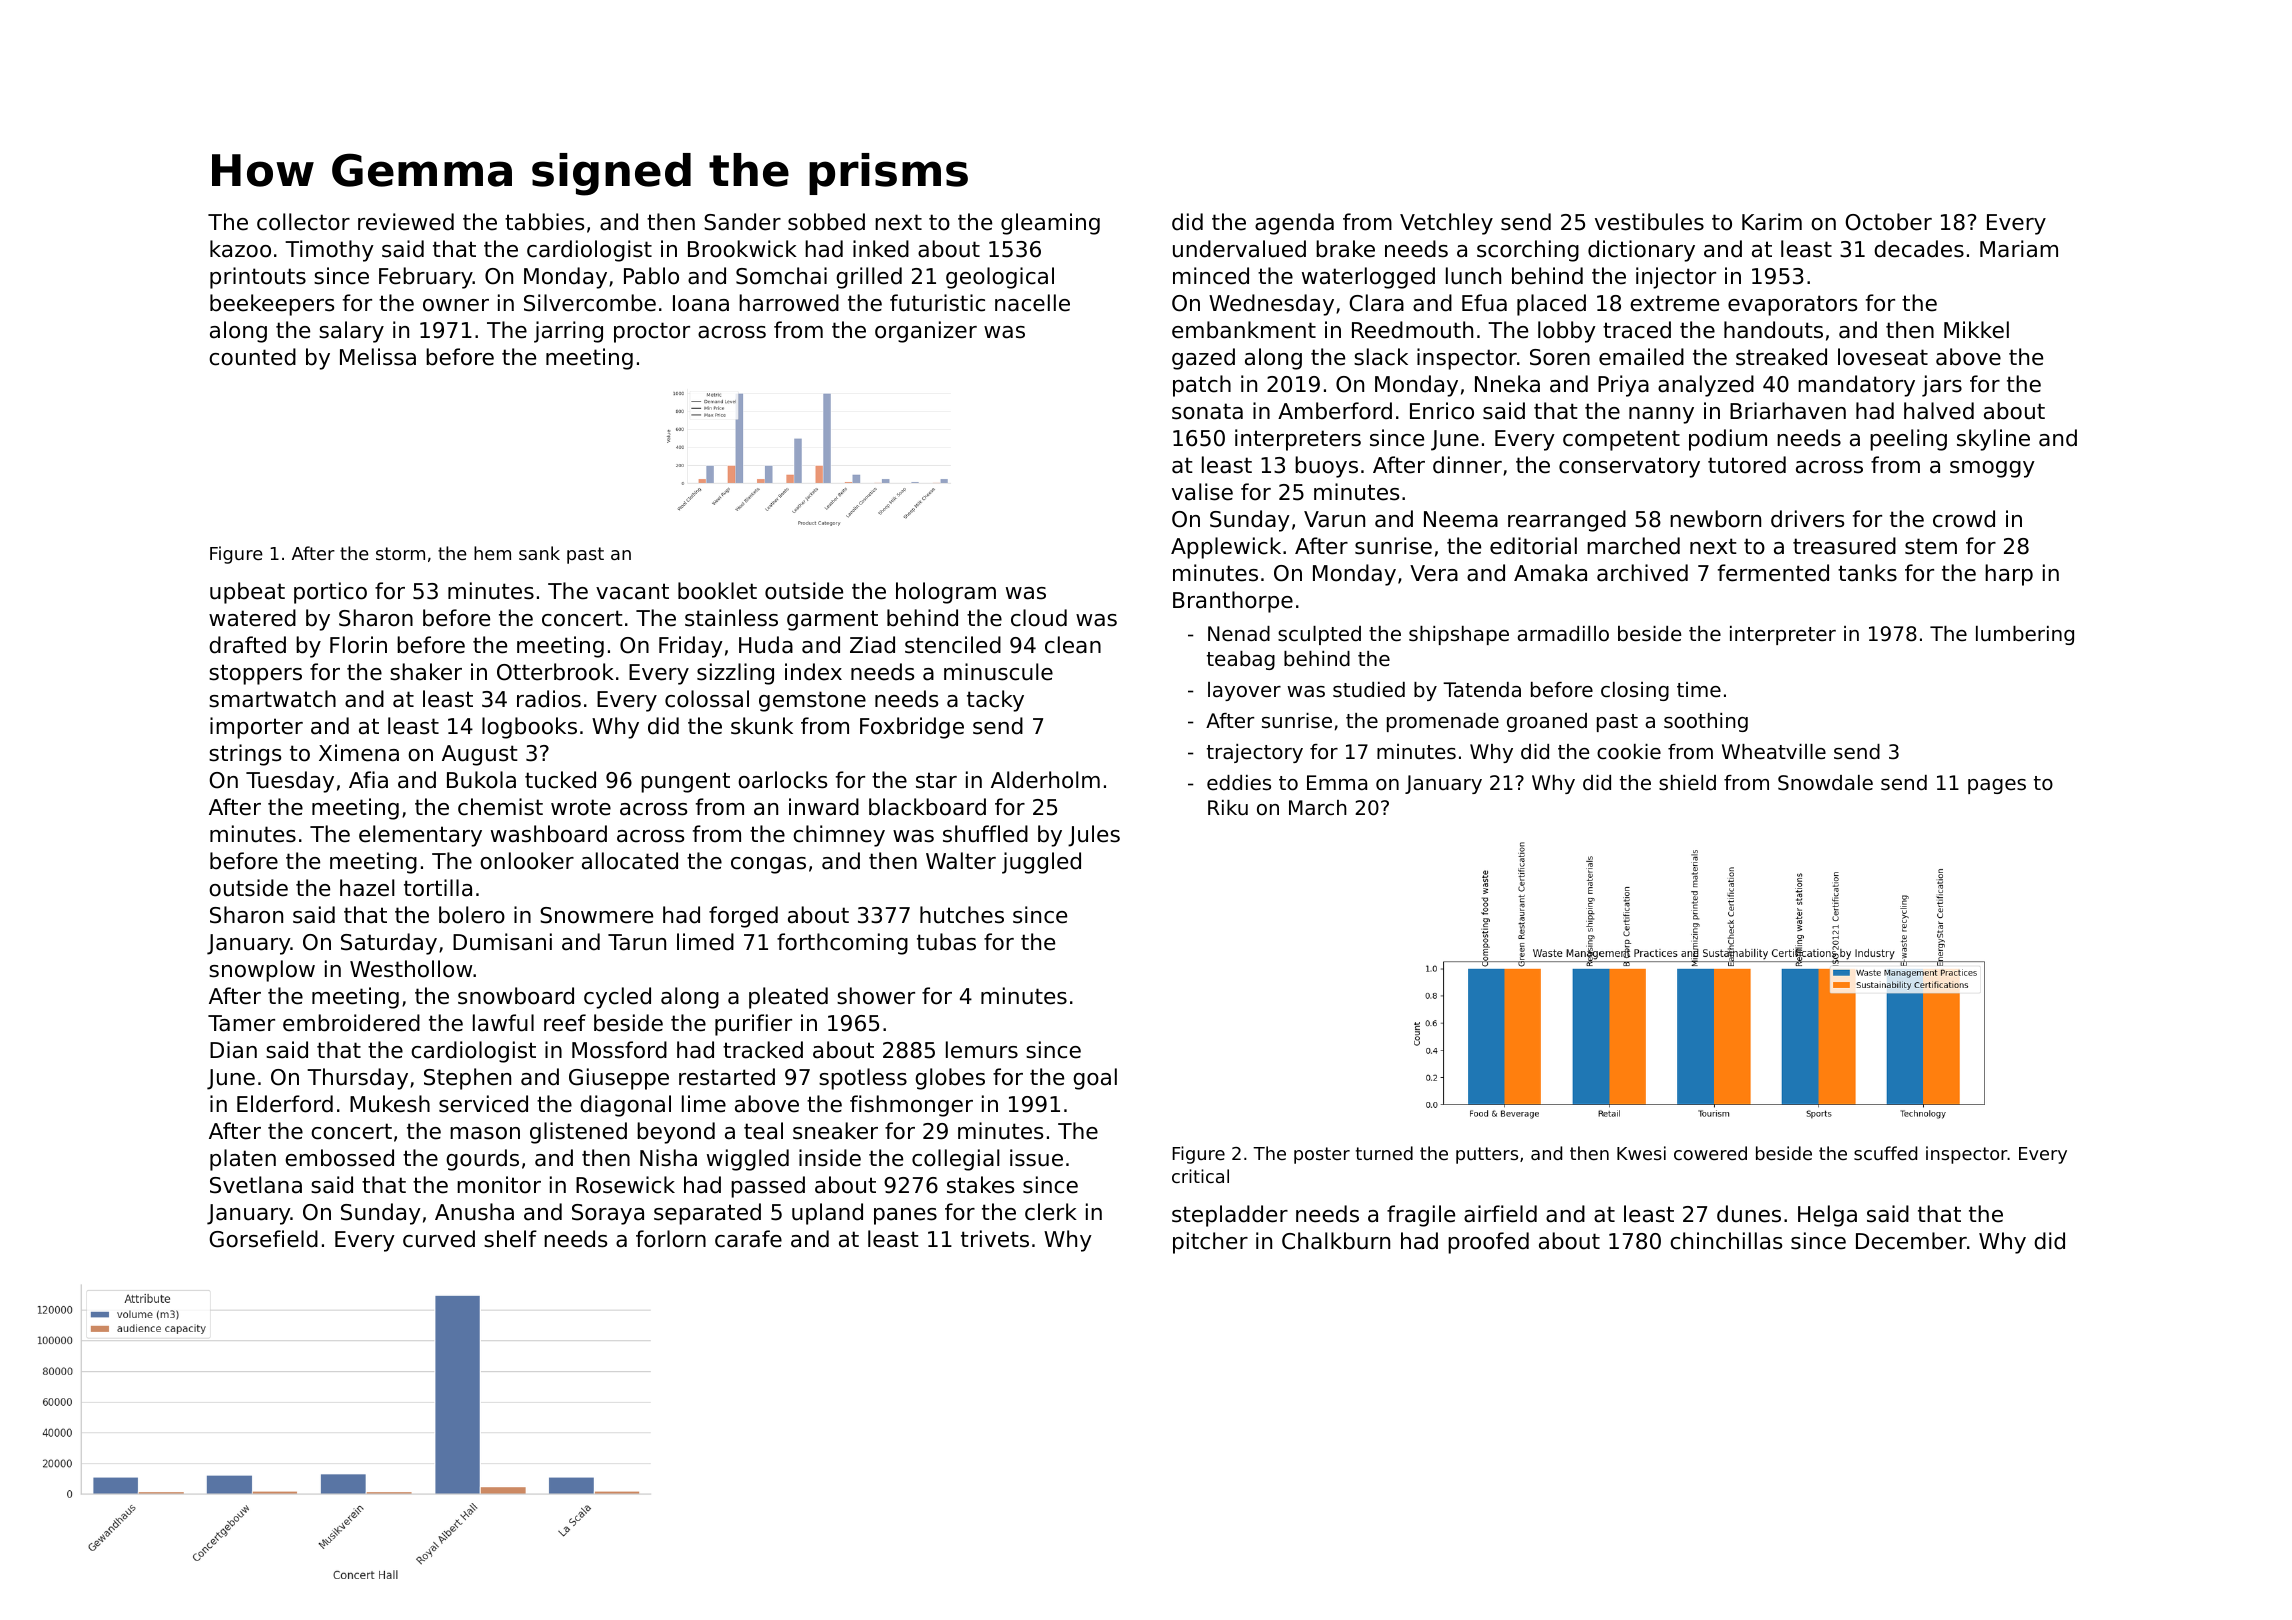  I want to click on Snowdale, so click(1825, 783).
